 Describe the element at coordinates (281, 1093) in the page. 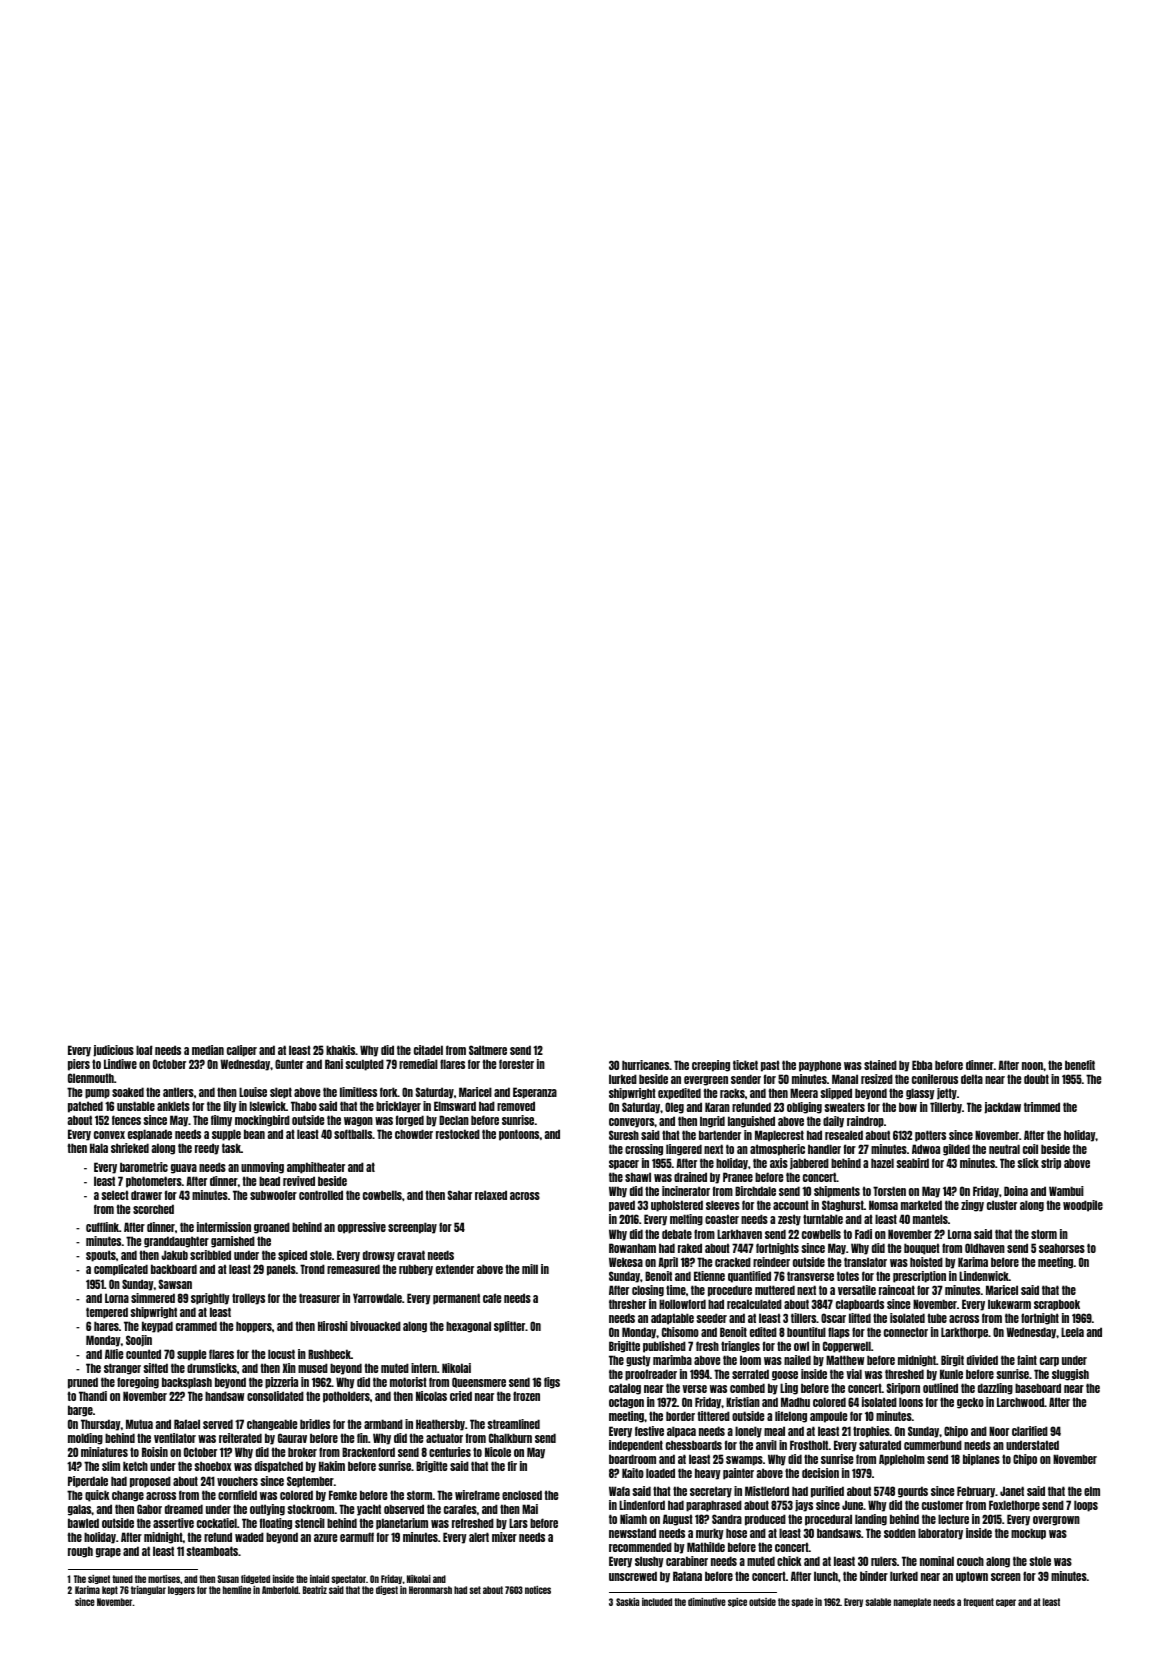

I see `slept` at that location.
